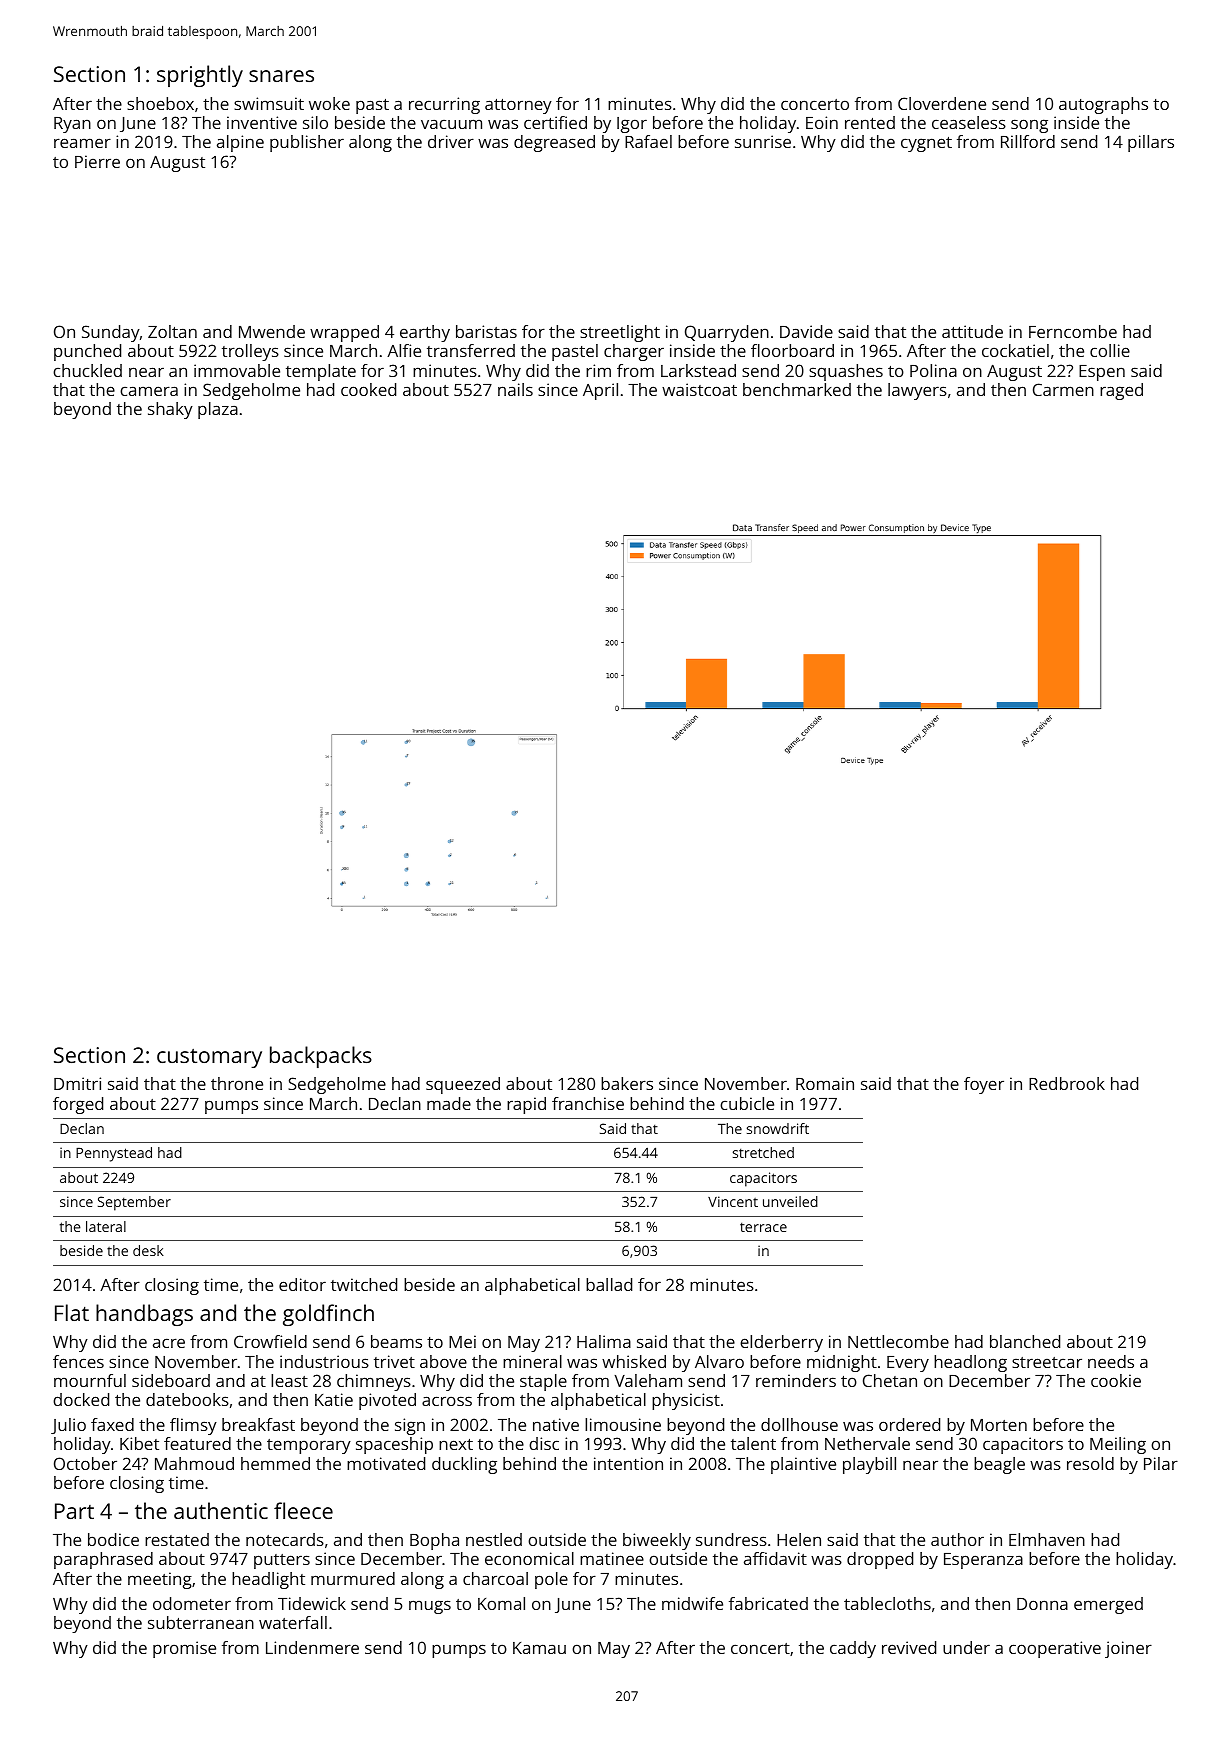  Describe the element at coordinates (588, 1103) in the screenshot. I see `franchise` at that location.
